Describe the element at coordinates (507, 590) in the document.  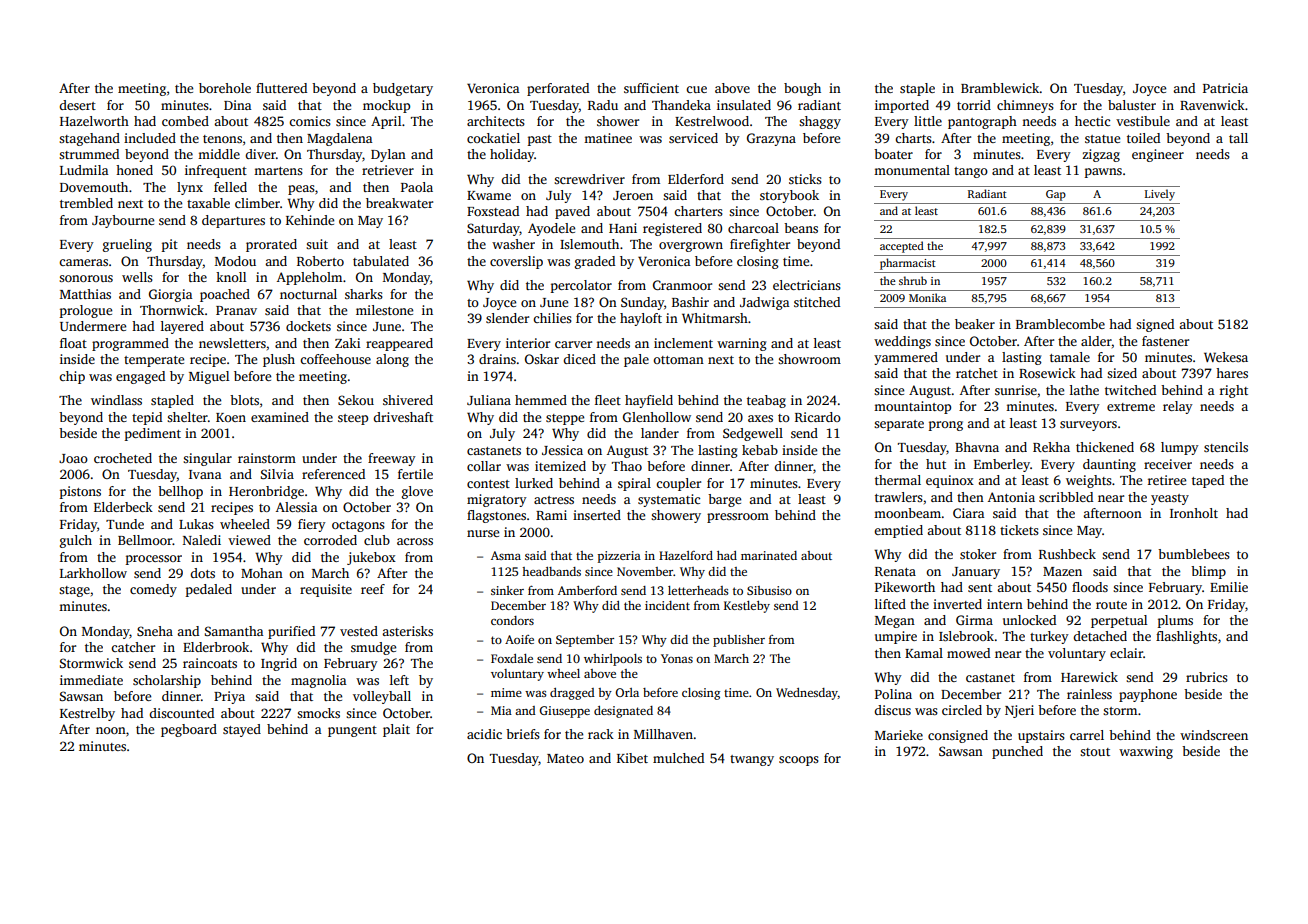
I see `sinker` at that location.
